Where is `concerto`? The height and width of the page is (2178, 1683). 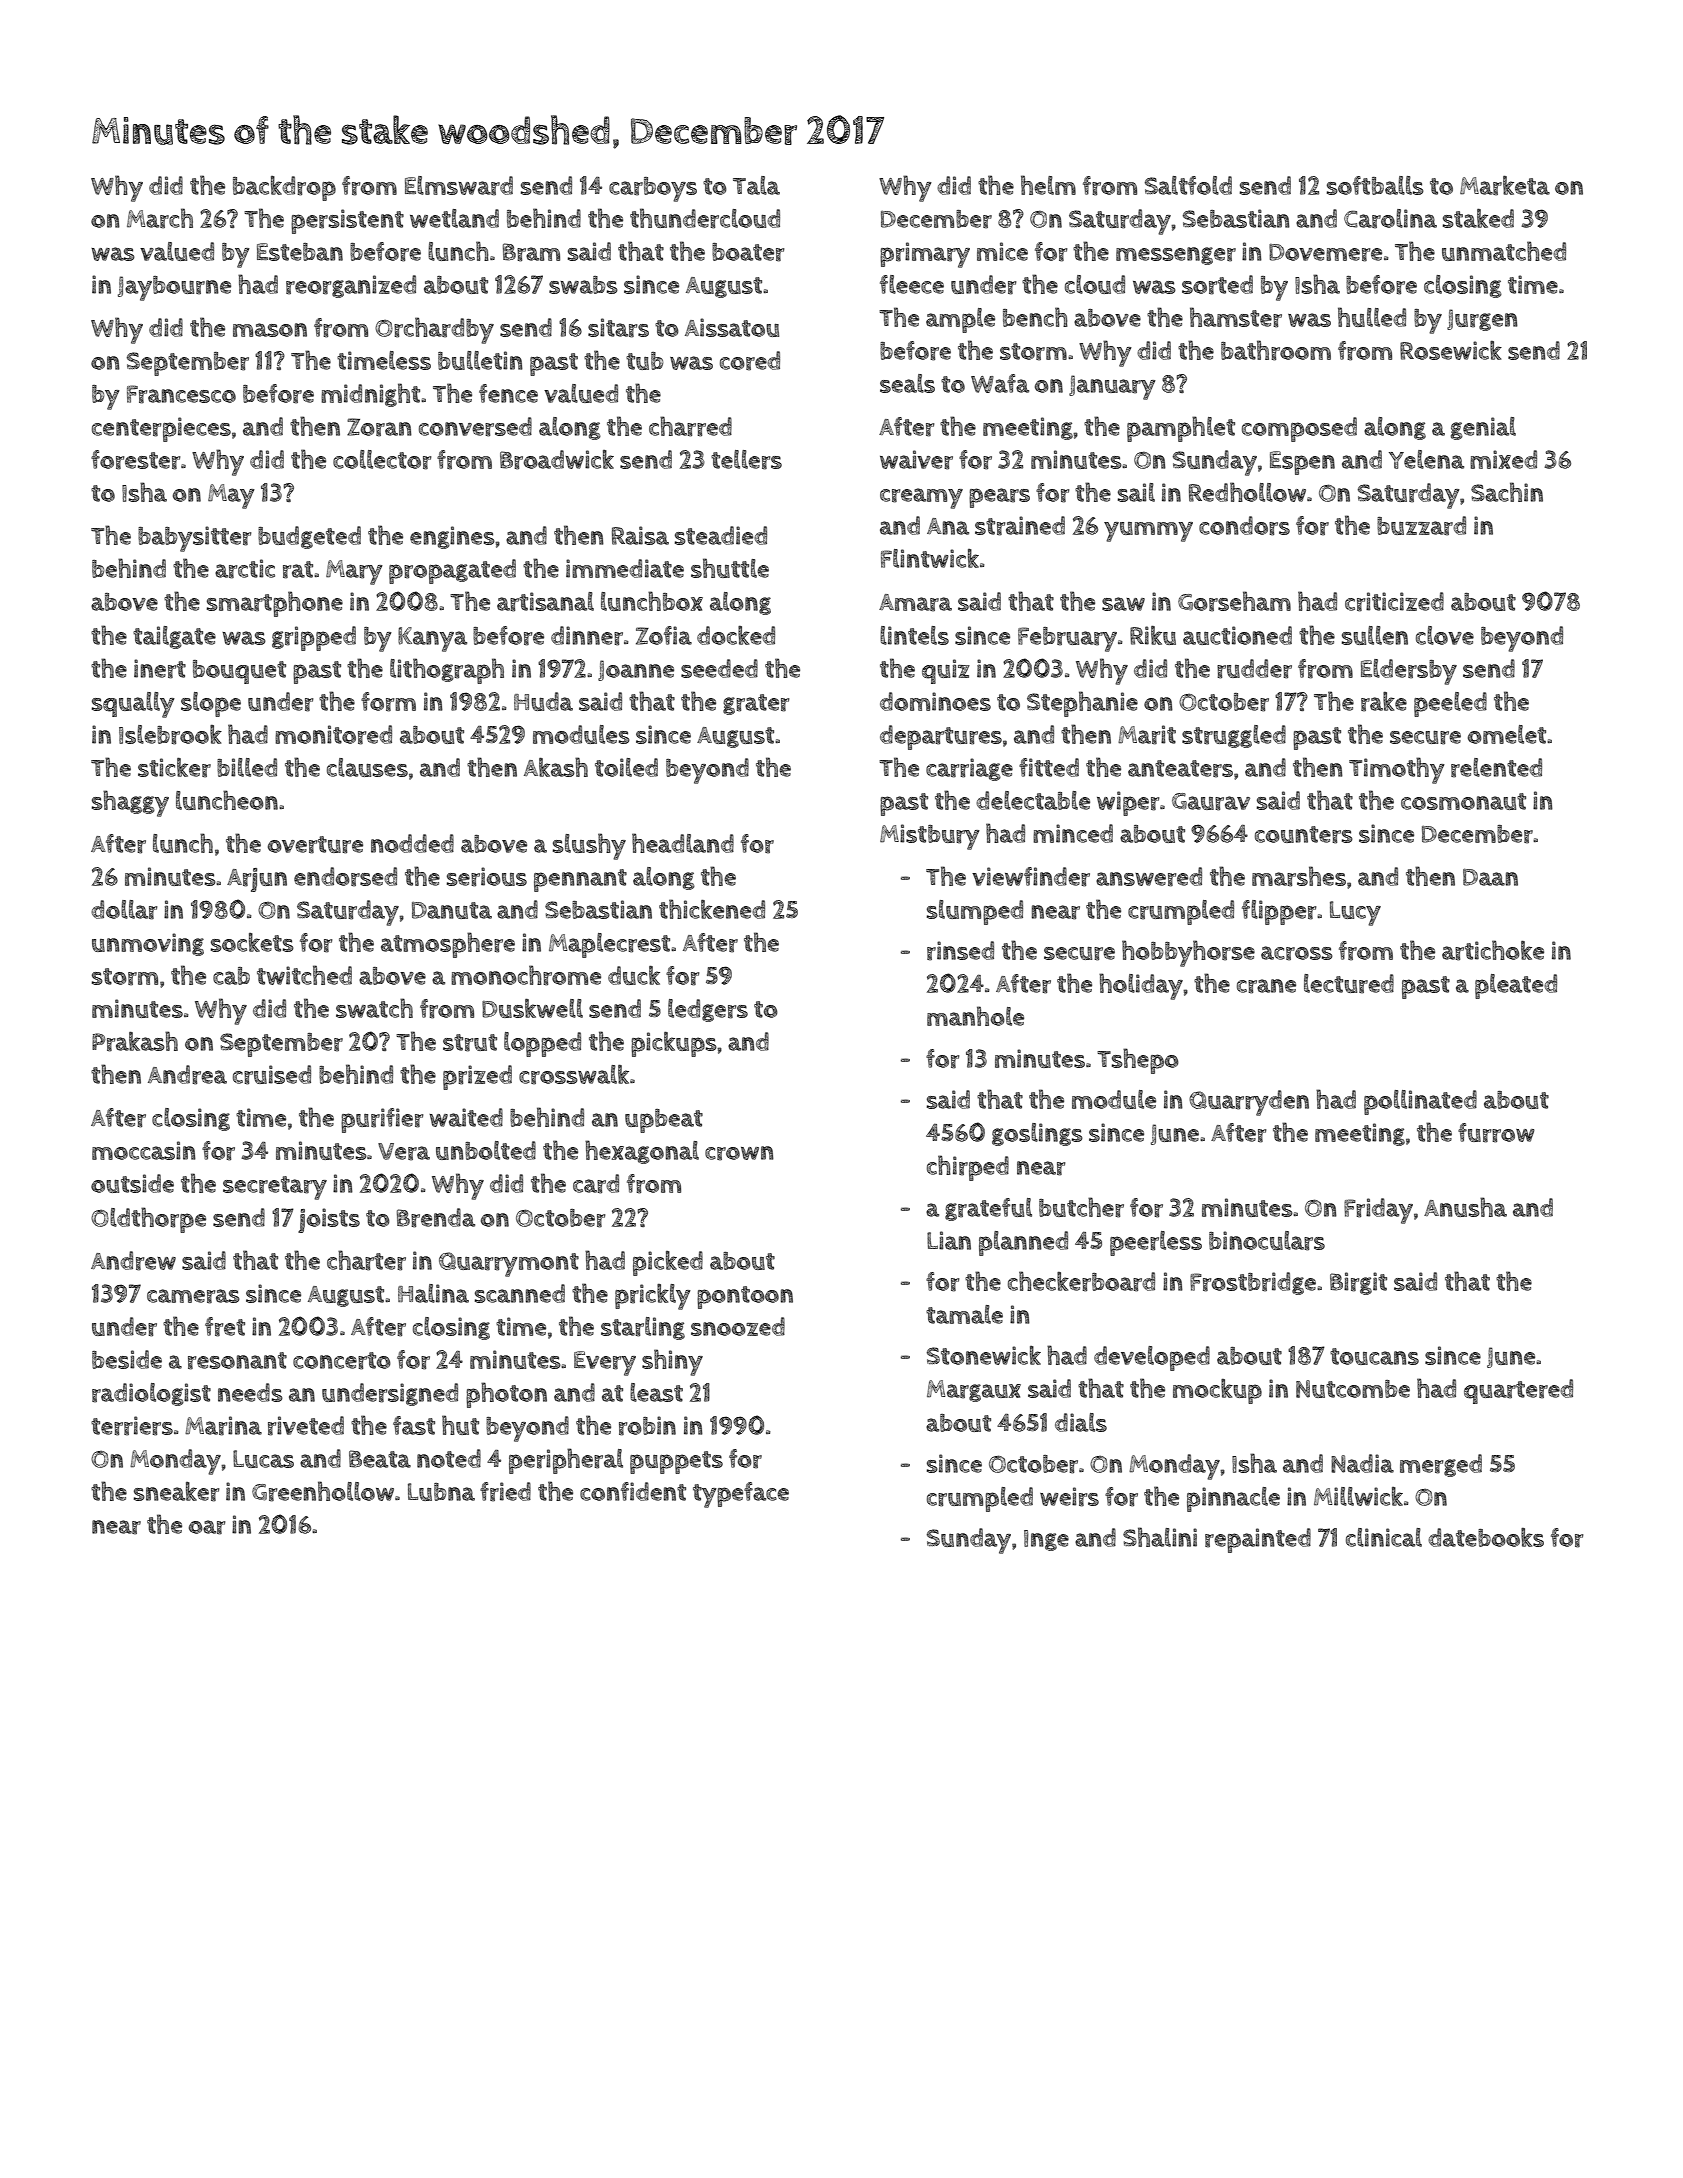
concerto is located at coordinates (342, 1361).
